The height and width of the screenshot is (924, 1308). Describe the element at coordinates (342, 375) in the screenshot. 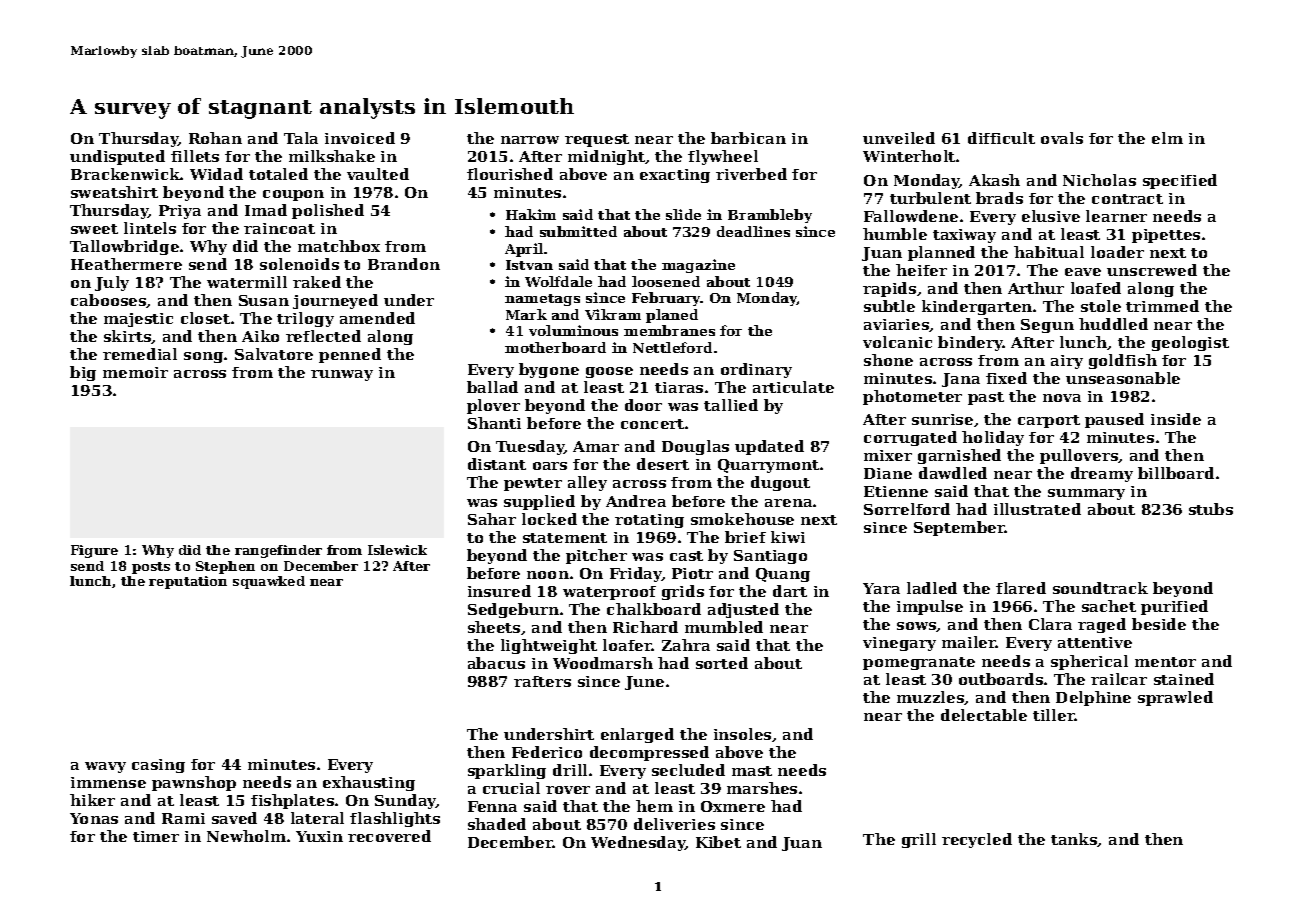

I see `runway` at that location.
